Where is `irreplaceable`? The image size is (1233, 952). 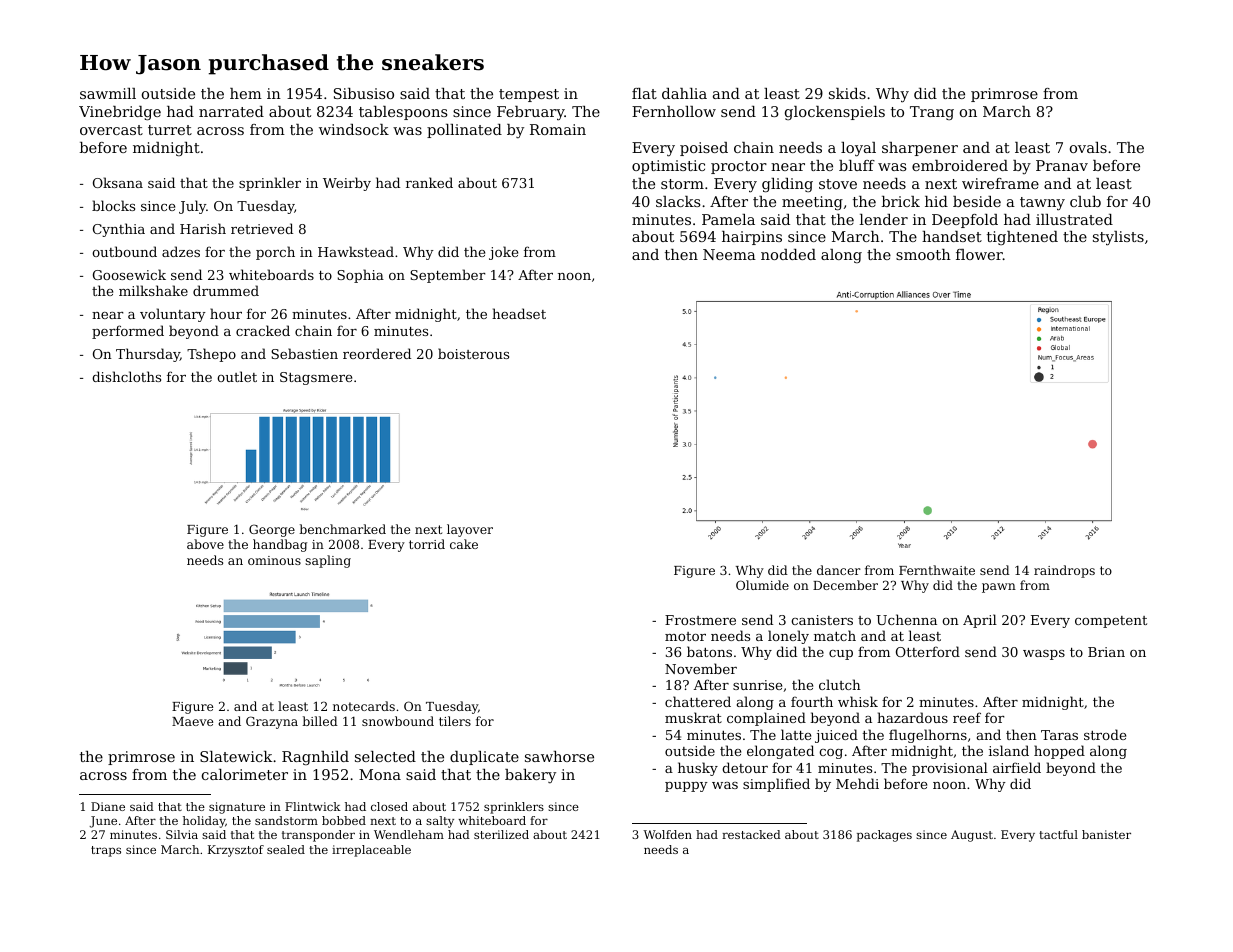 irreplaceable is located at coordinates (371, 851).
